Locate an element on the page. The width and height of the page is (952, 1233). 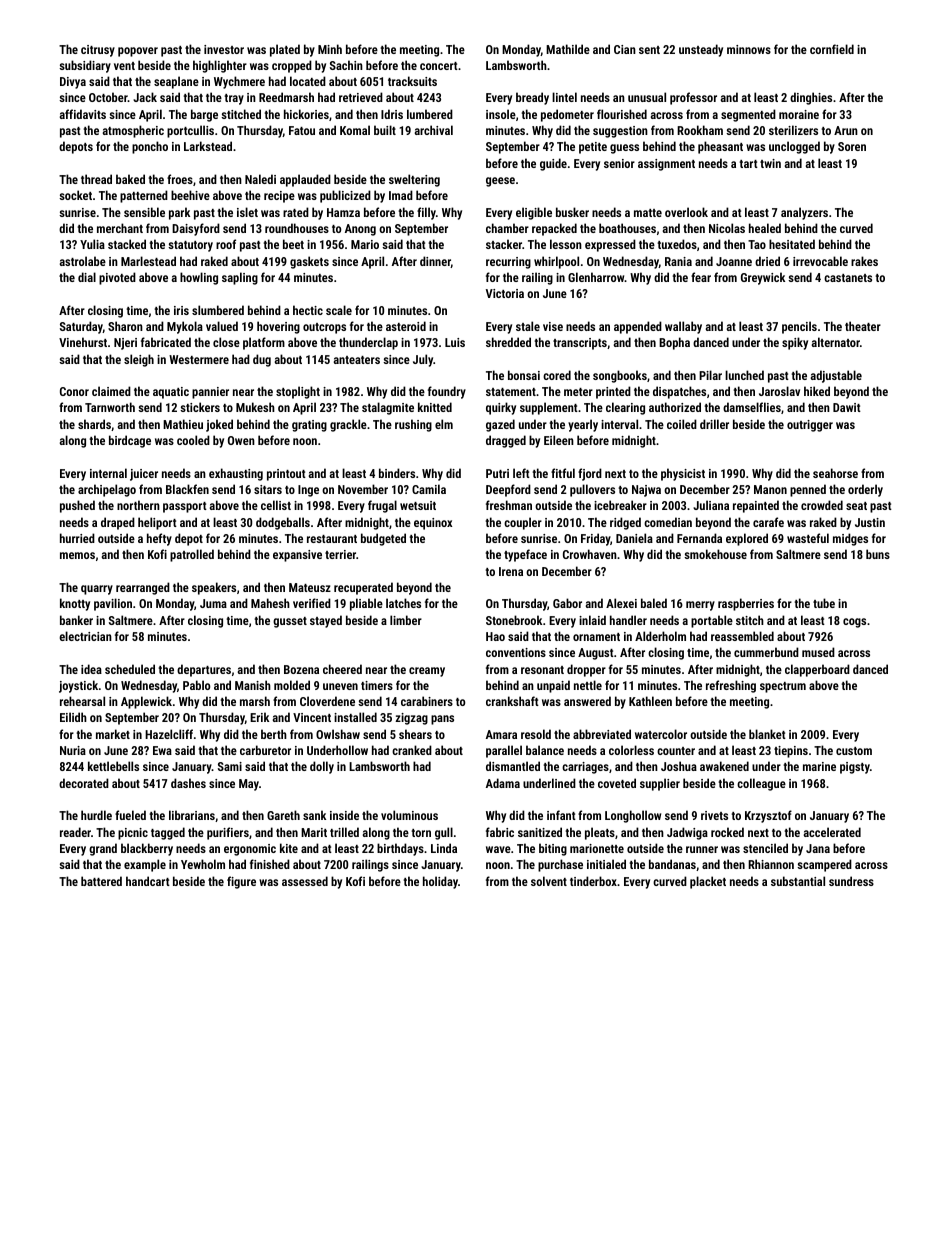
librarians is located at coordinates (192, 815).
